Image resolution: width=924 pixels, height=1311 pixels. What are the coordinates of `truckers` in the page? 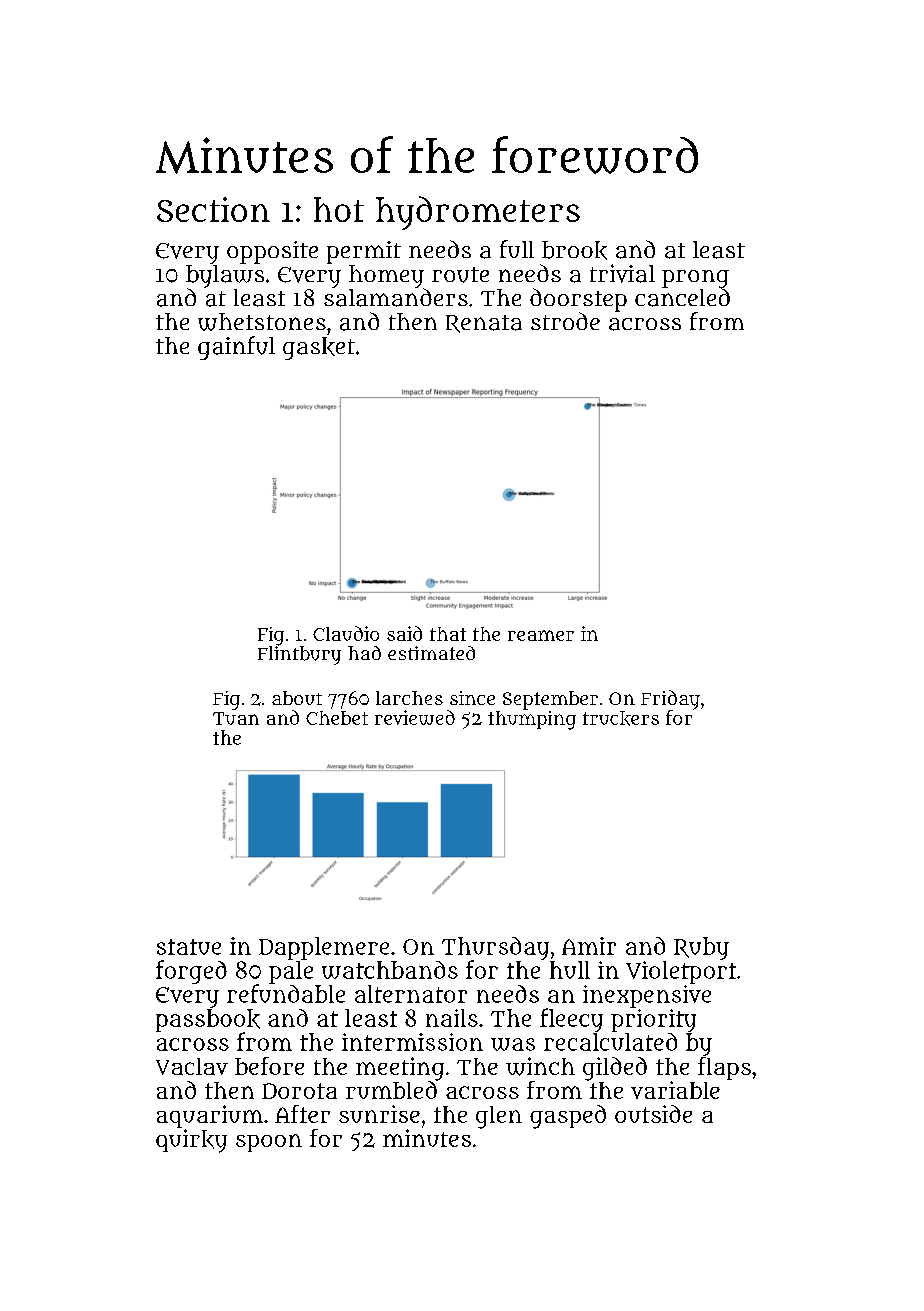 It's located at (621, 718).
